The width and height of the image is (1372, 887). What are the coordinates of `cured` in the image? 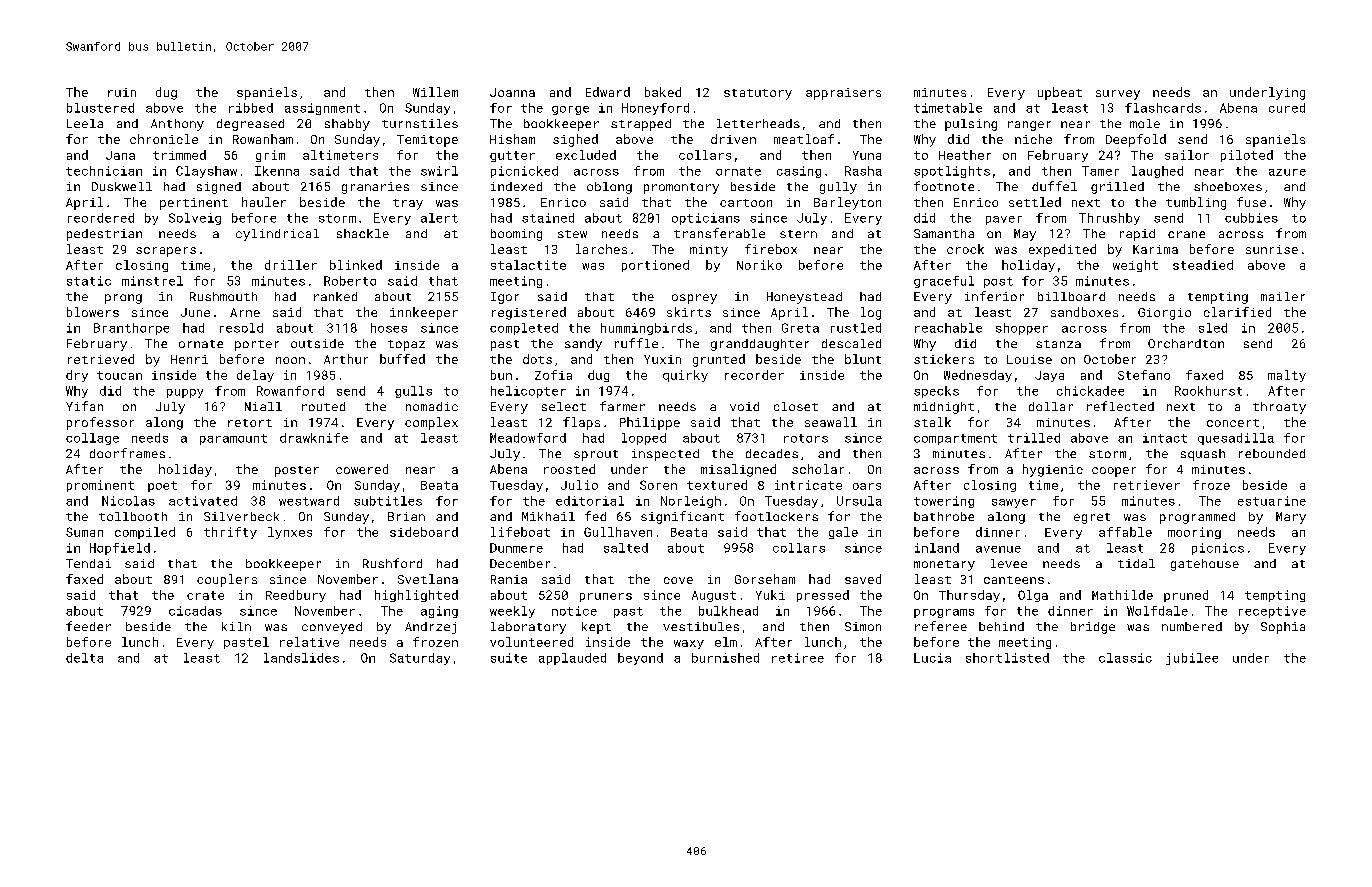 It's located at (1287, 108).
